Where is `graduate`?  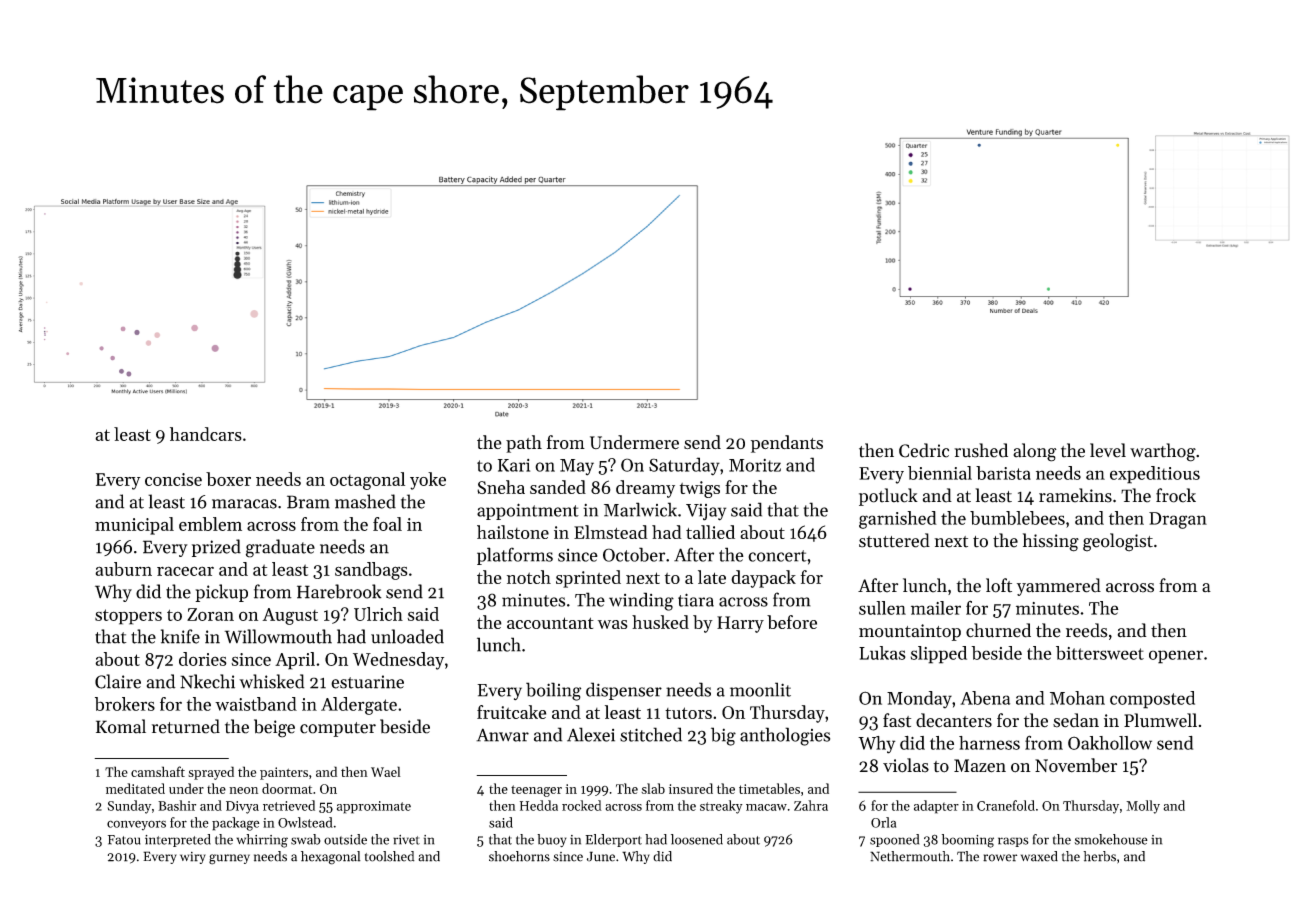 graduate is located at coordinates (280, 548).
